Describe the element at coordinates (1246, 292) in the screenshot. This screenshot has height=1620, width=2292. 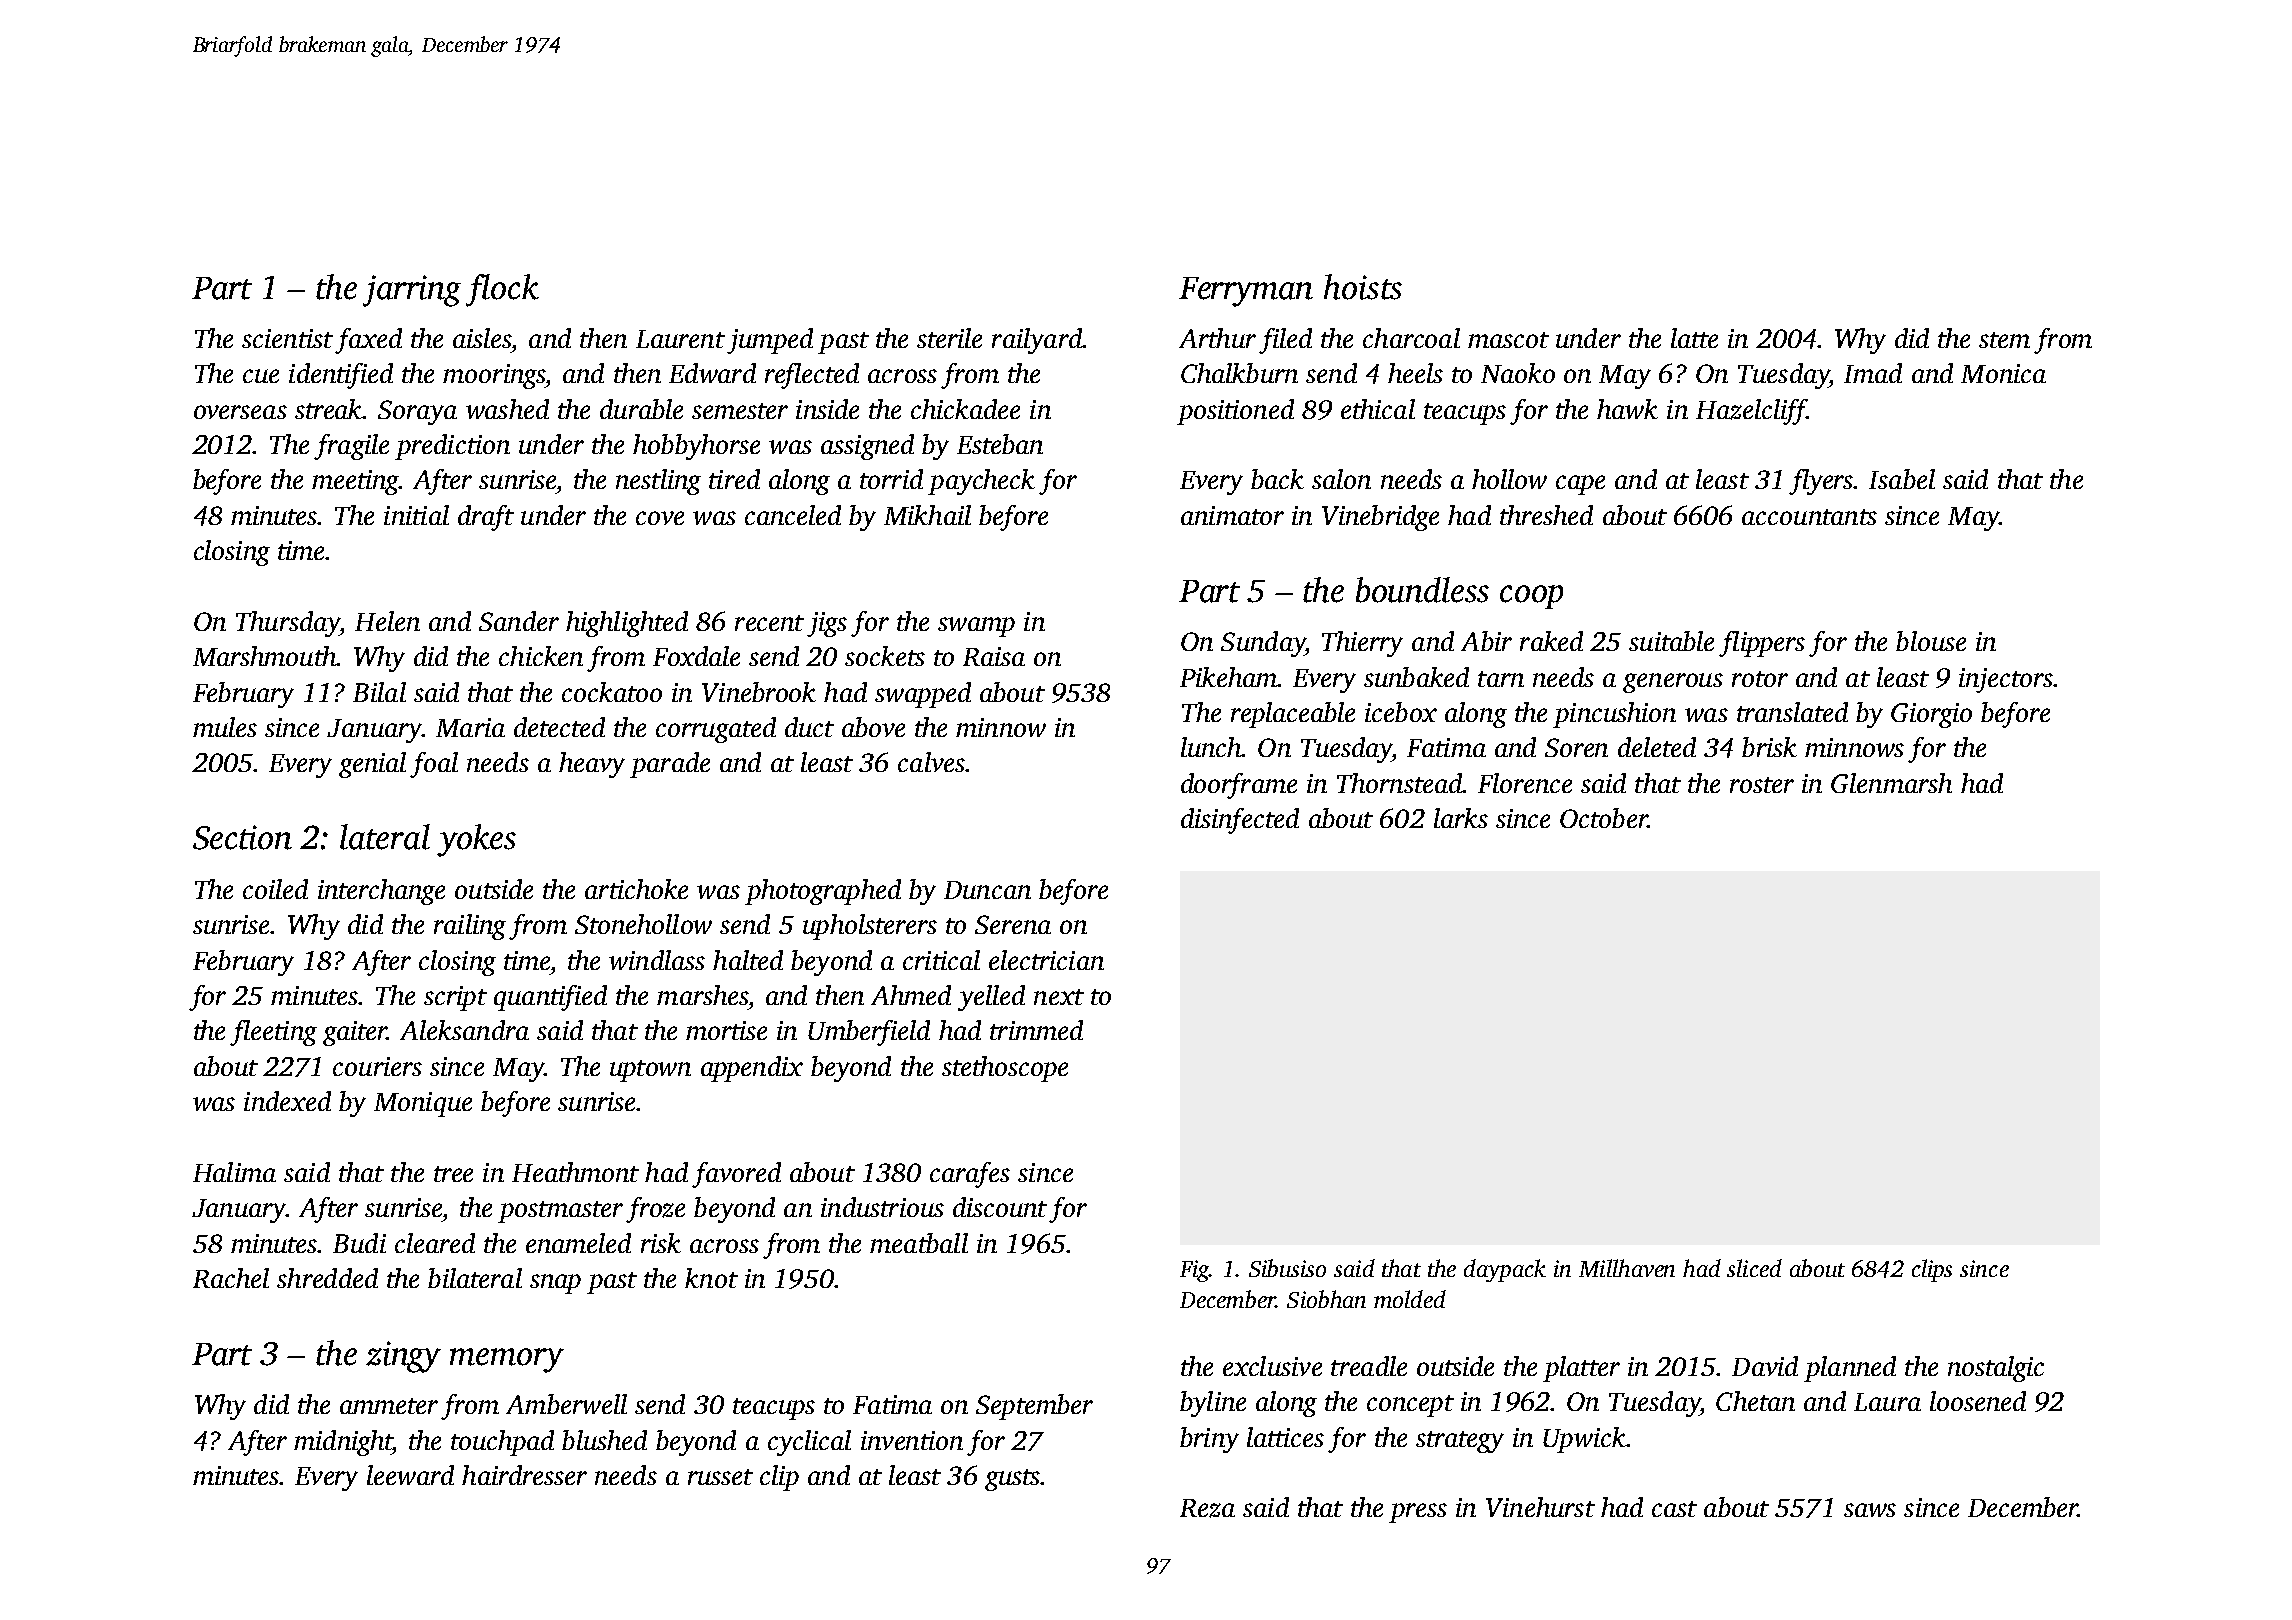
I see `Ferryman` at that location.
